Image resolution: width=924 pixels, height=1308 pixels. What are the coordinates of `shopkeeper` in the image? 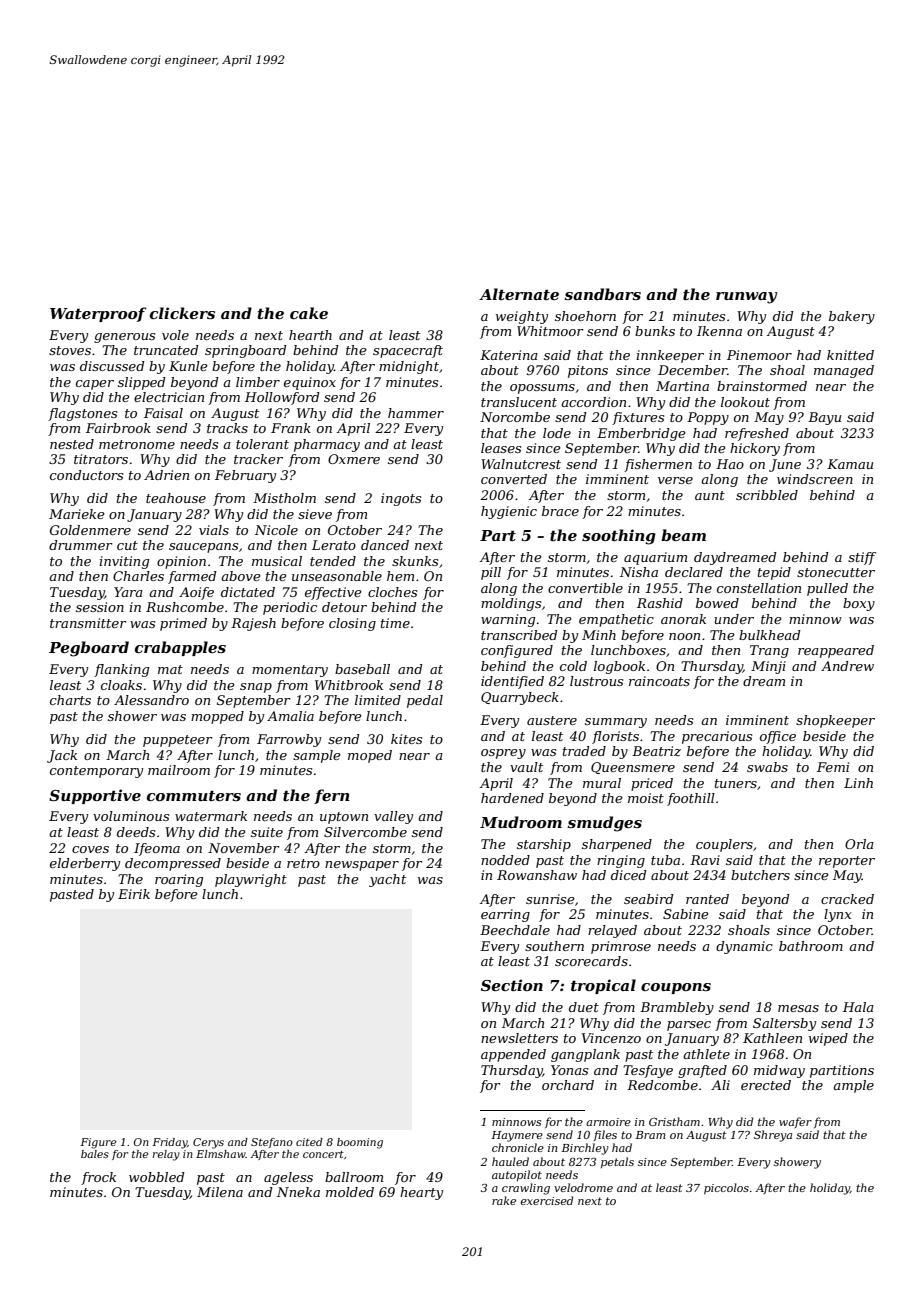 It's located at (835, 721).
